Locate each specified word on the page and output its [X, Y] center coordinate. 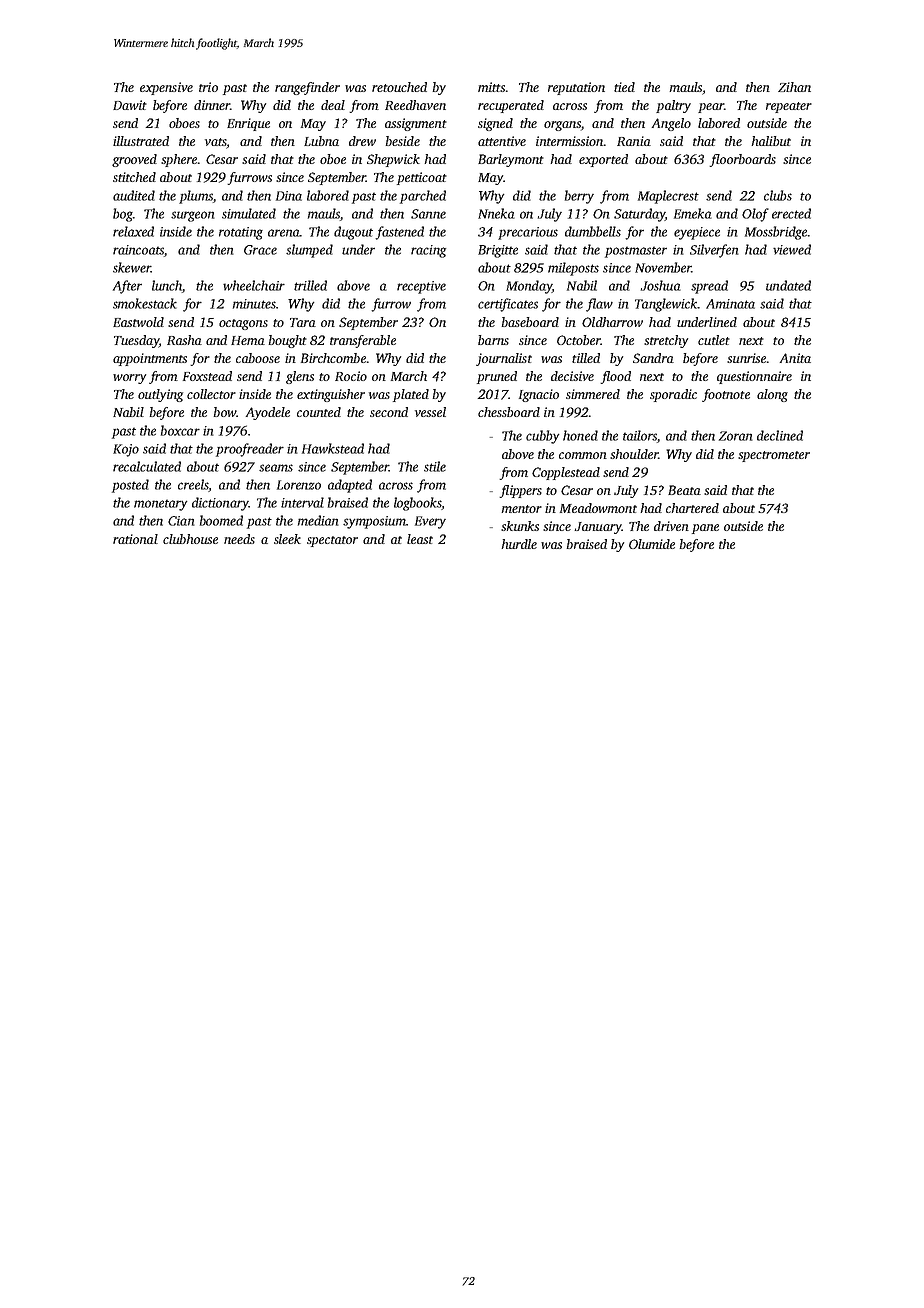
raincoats [138, 251]
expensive [166, 88]
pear [711, 108]
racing [428, 251]
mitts [491, 87]
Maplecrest [668, 197]
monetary [160, 505]
